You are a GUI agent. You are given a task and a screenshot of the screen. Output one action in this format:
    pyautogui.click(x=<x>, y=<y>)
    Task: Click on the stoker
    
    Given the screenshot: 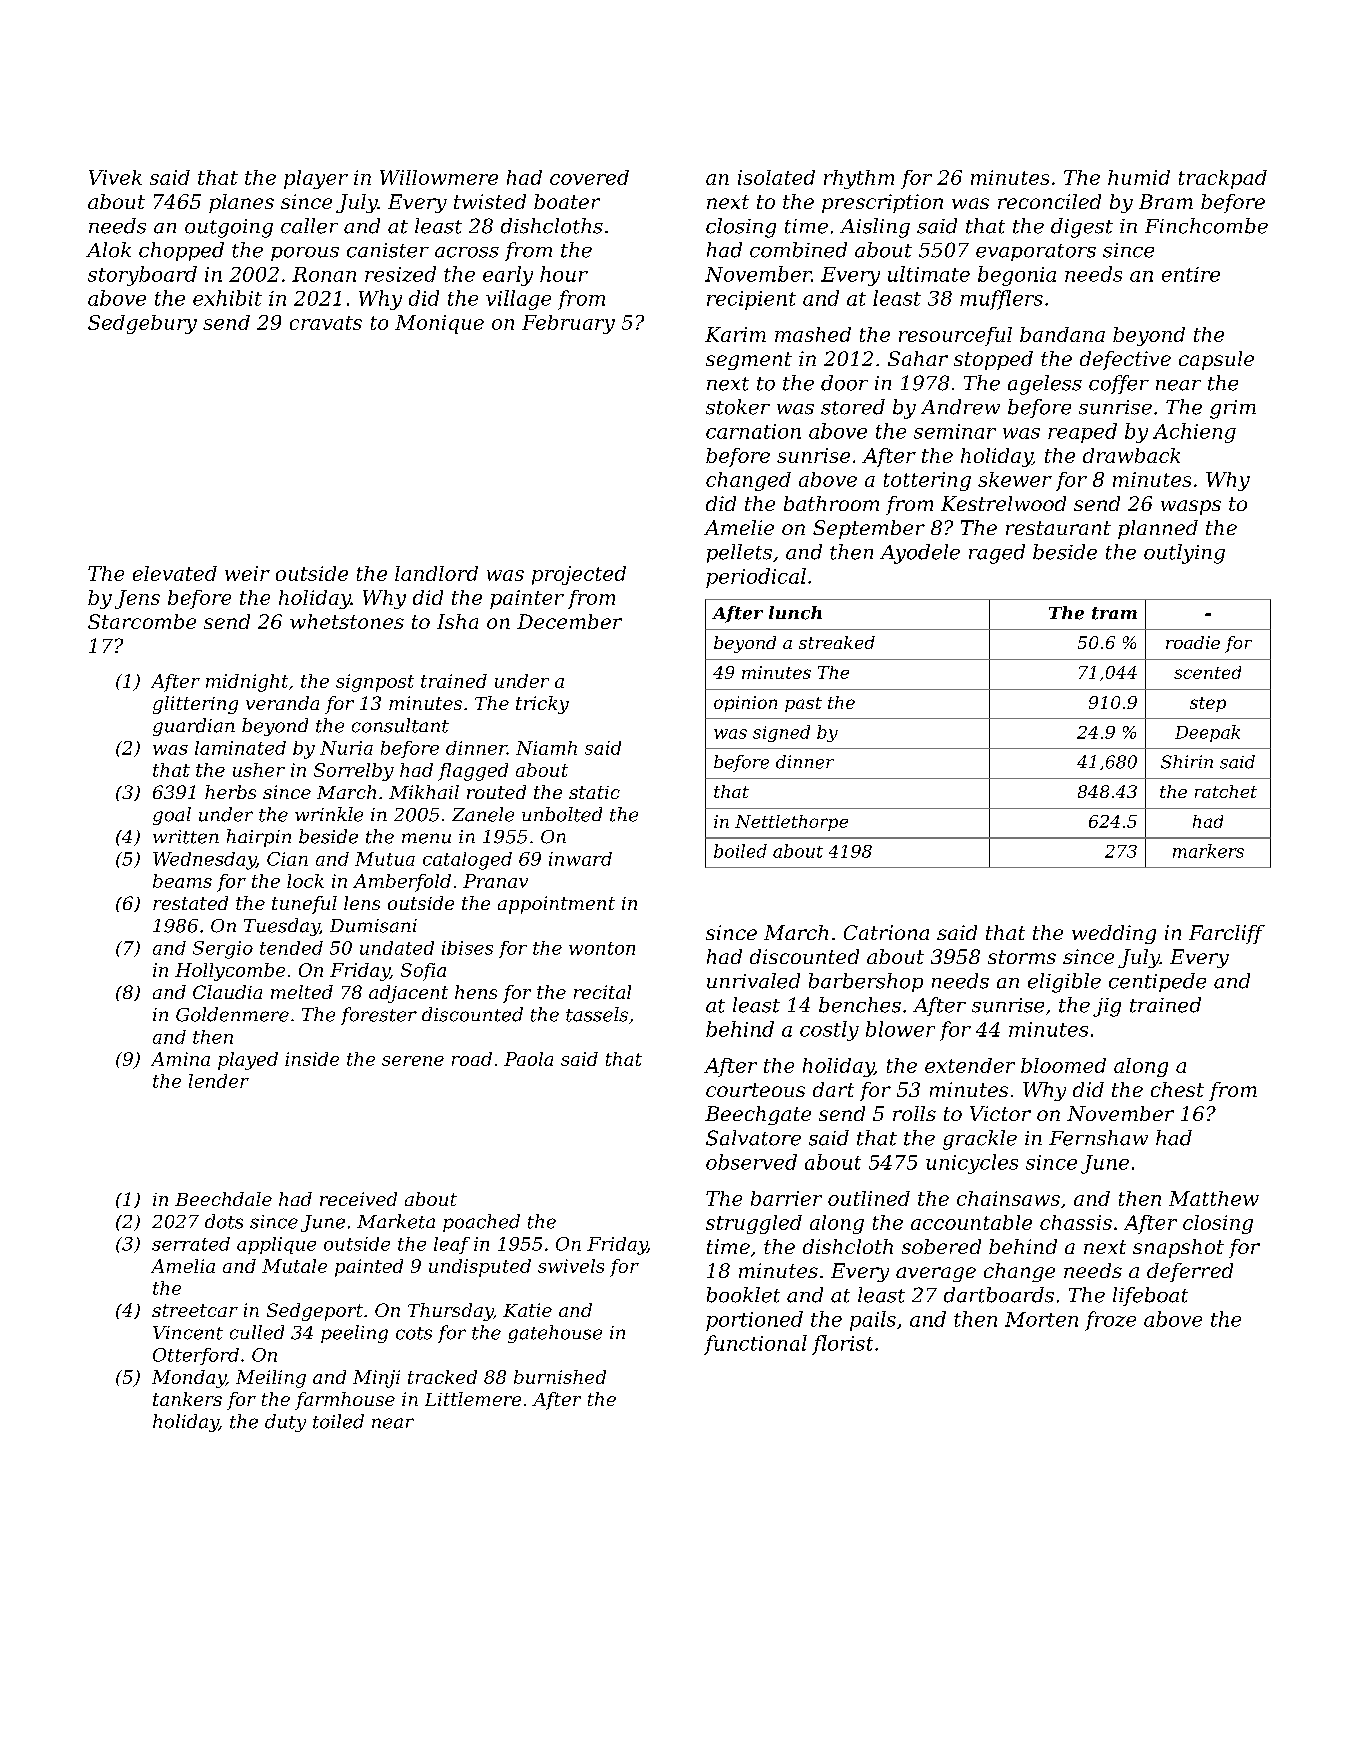 What is the action you would take?
    pyautogui.click(x=738, y=407)
